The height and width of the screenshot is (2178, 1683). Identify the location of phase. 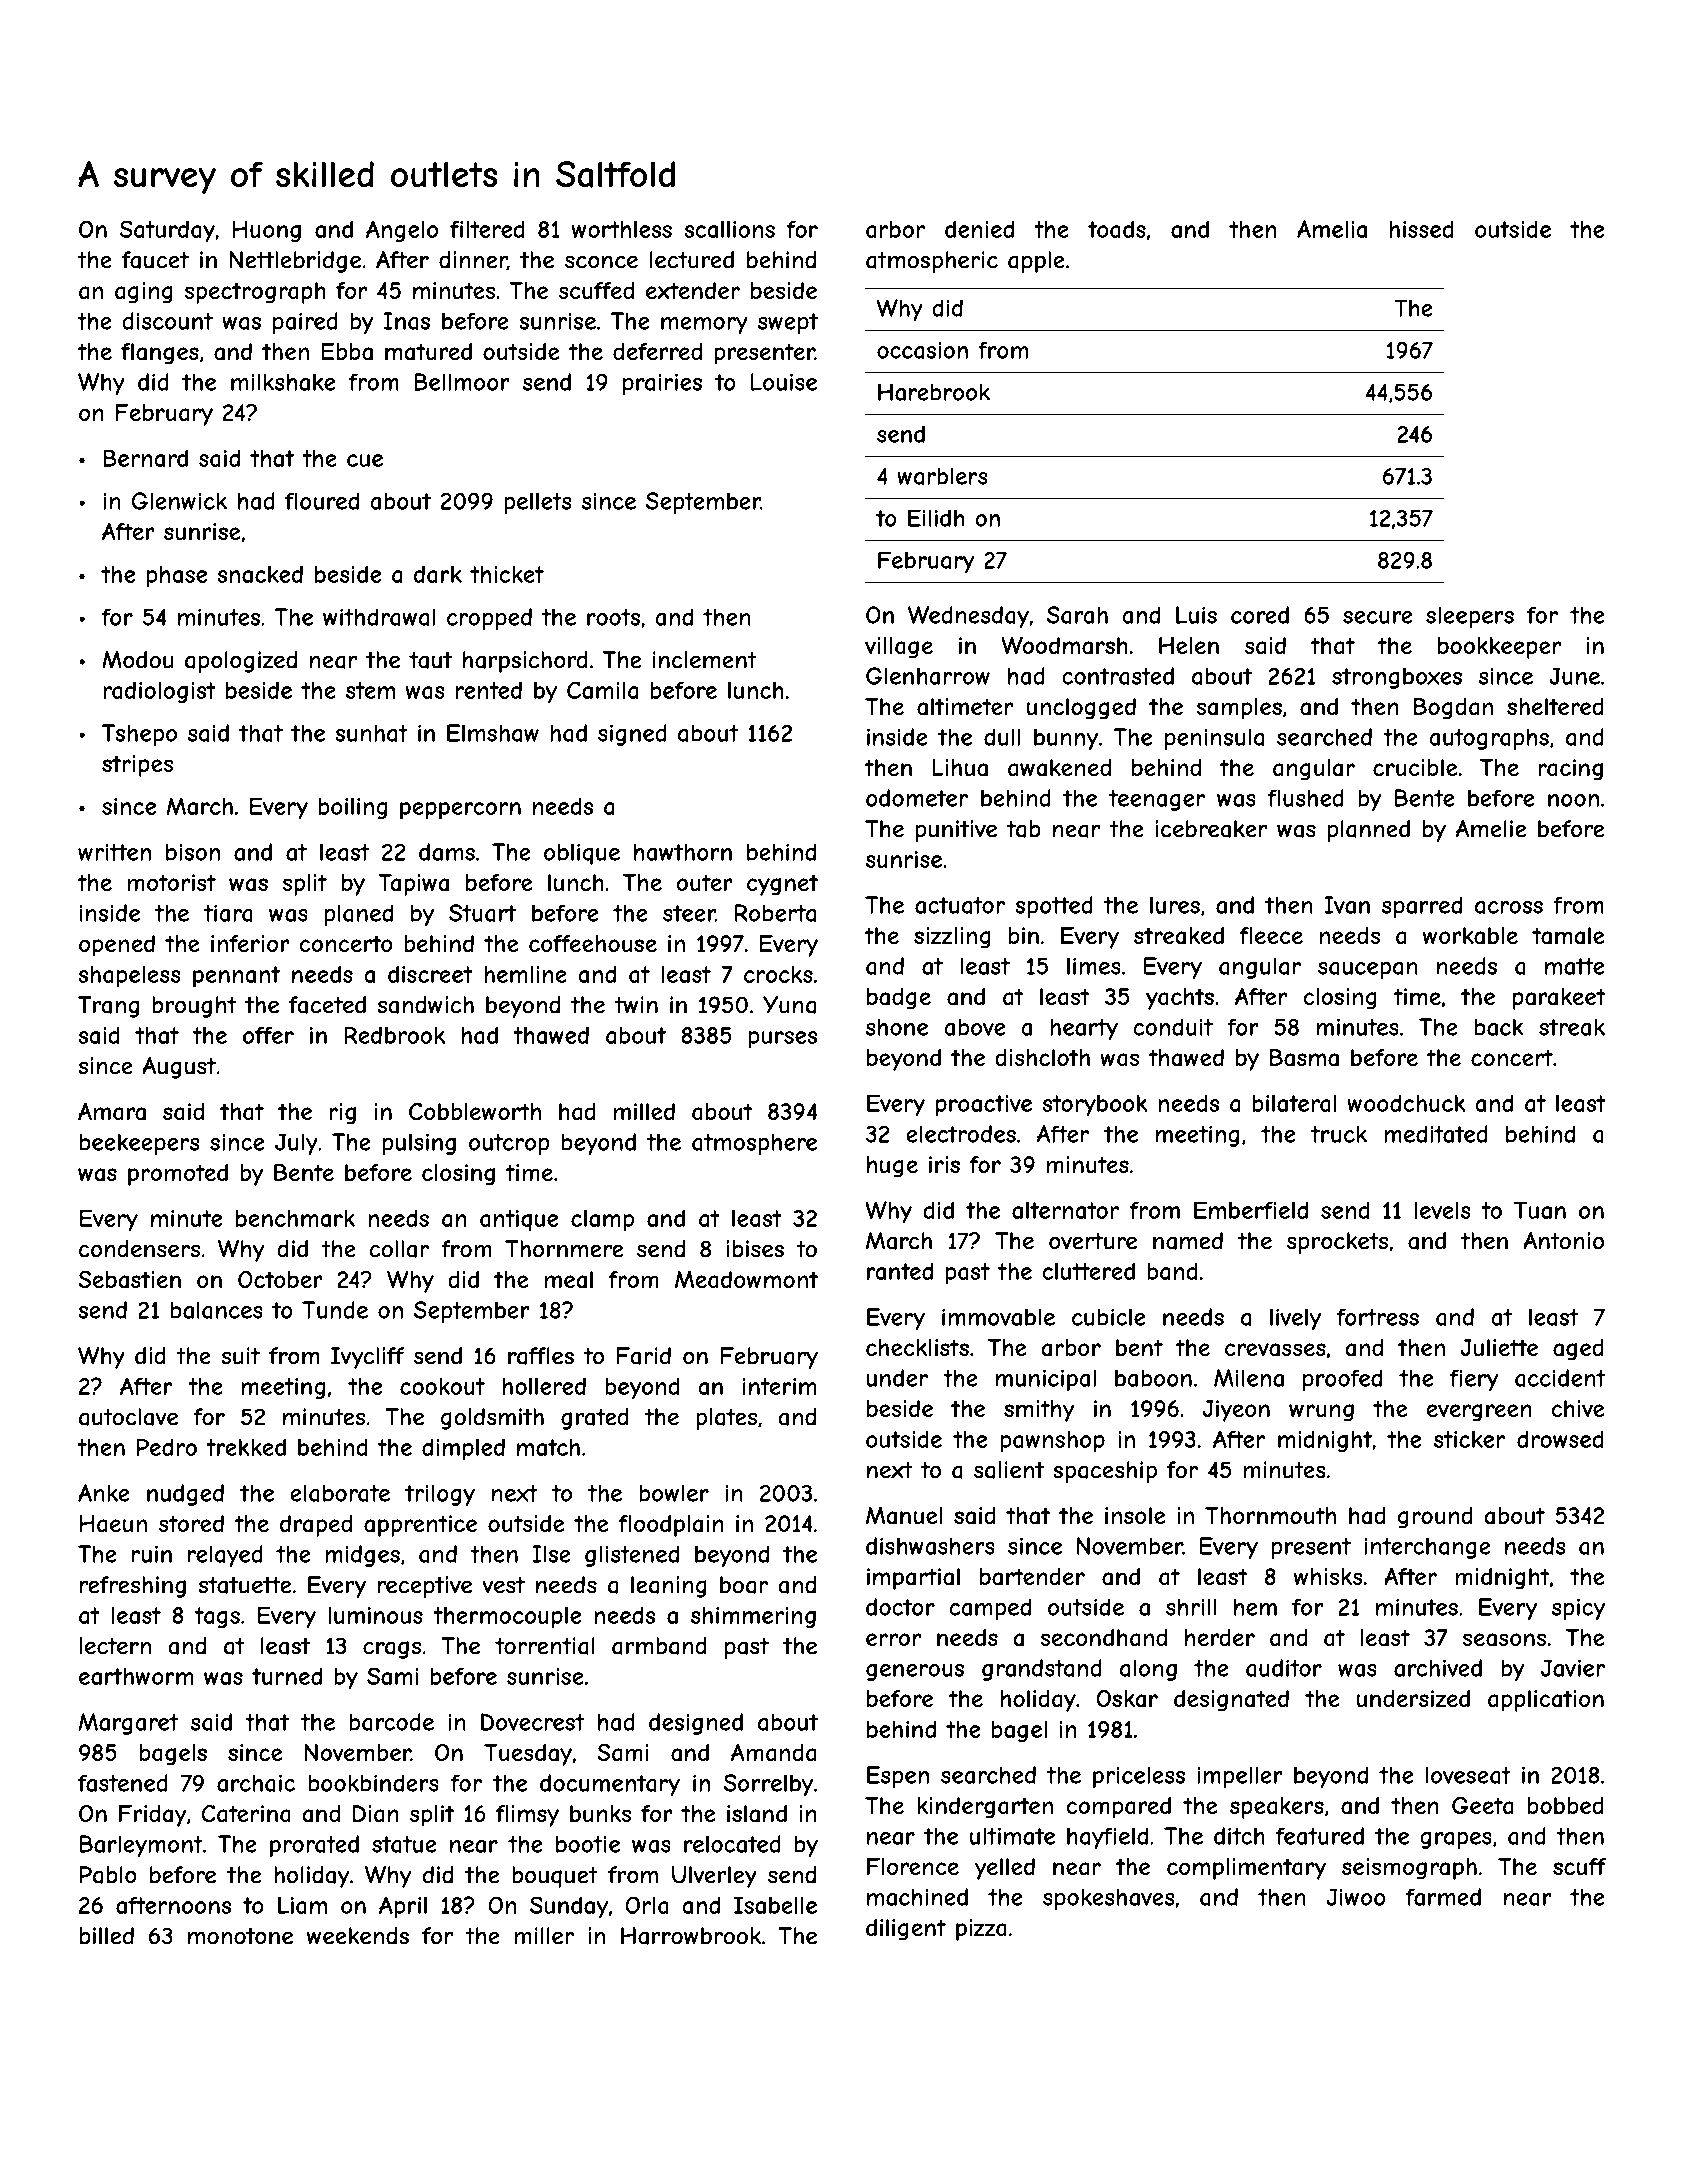
(177, 576).
